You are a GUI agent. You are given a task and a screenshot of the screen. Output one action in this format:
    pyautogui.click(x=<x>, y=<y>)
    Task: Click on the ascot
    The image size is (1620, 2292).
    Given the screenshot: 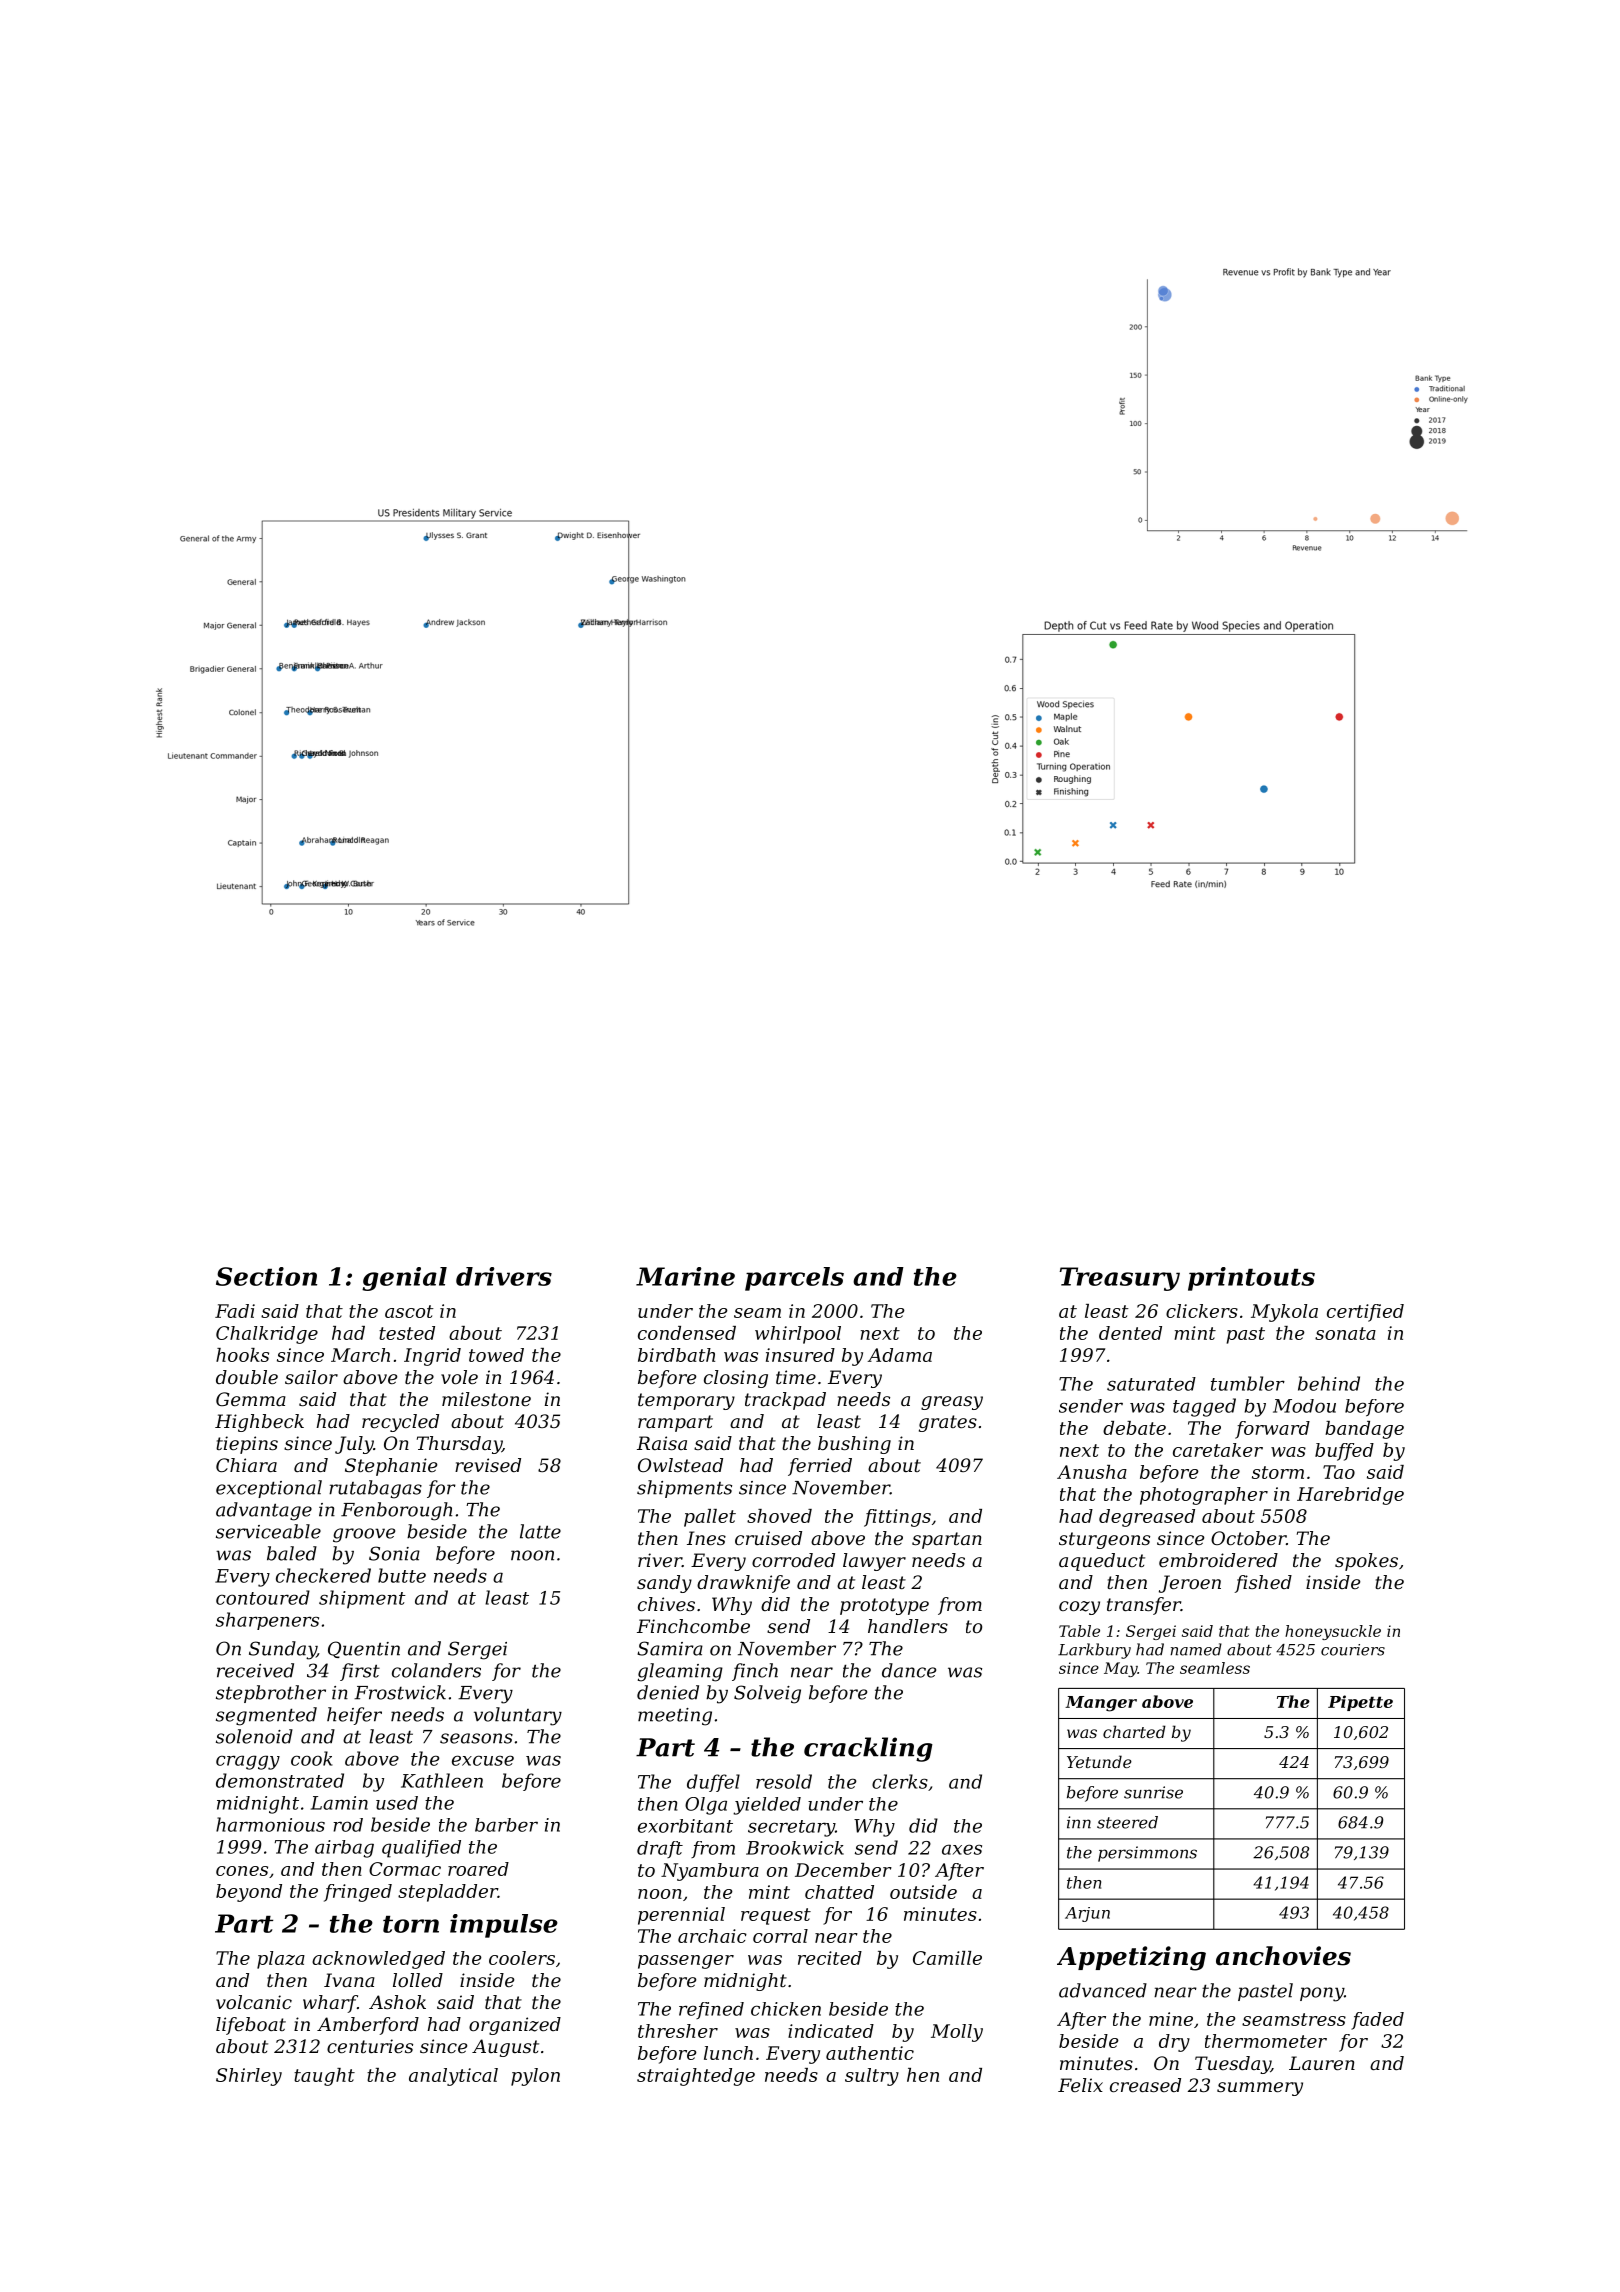 What is the action you would take?
    pyautogui.click(x=409, y=1311)
